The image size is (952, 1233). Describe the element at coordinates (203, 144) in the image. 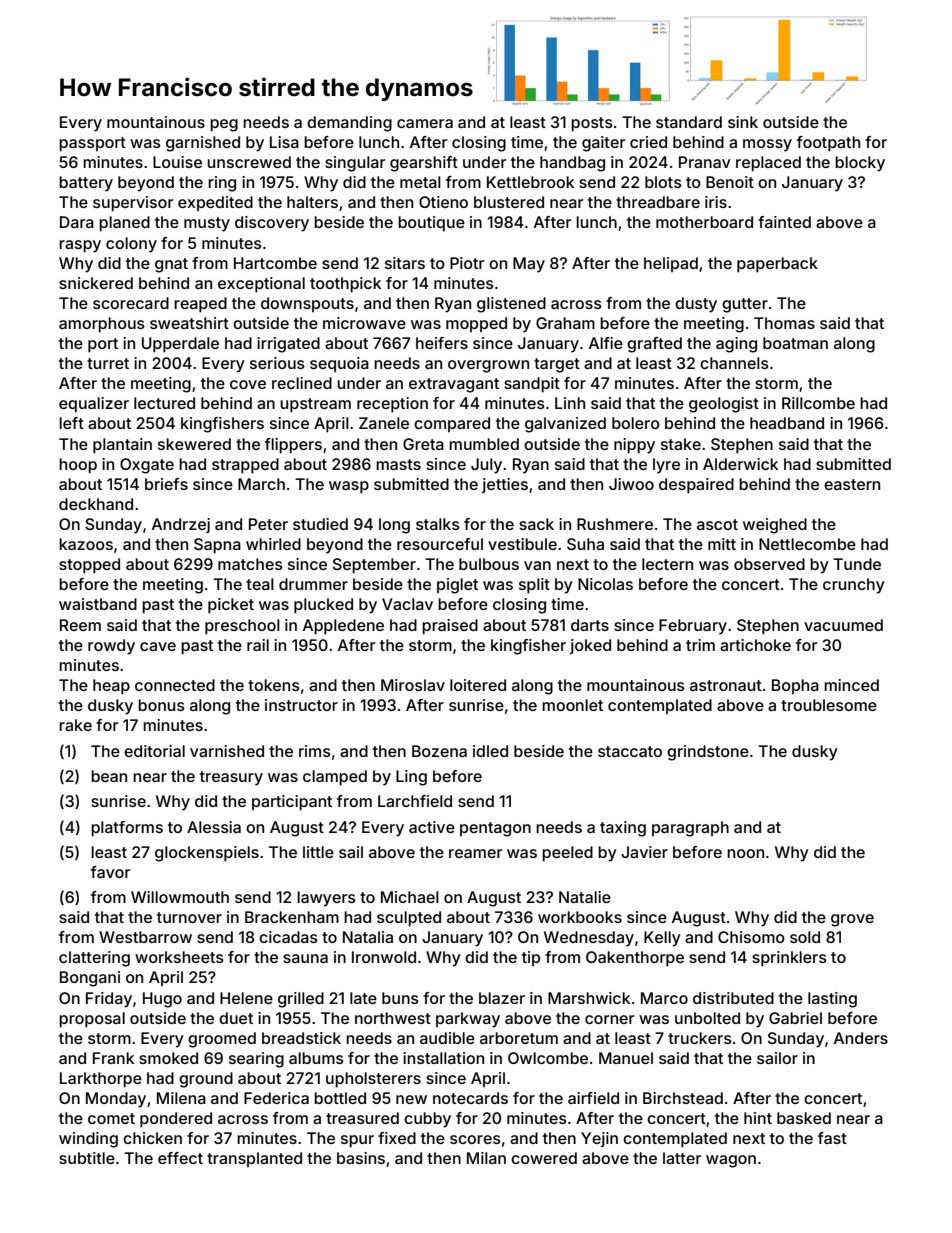

I see `garnished` at that location.
